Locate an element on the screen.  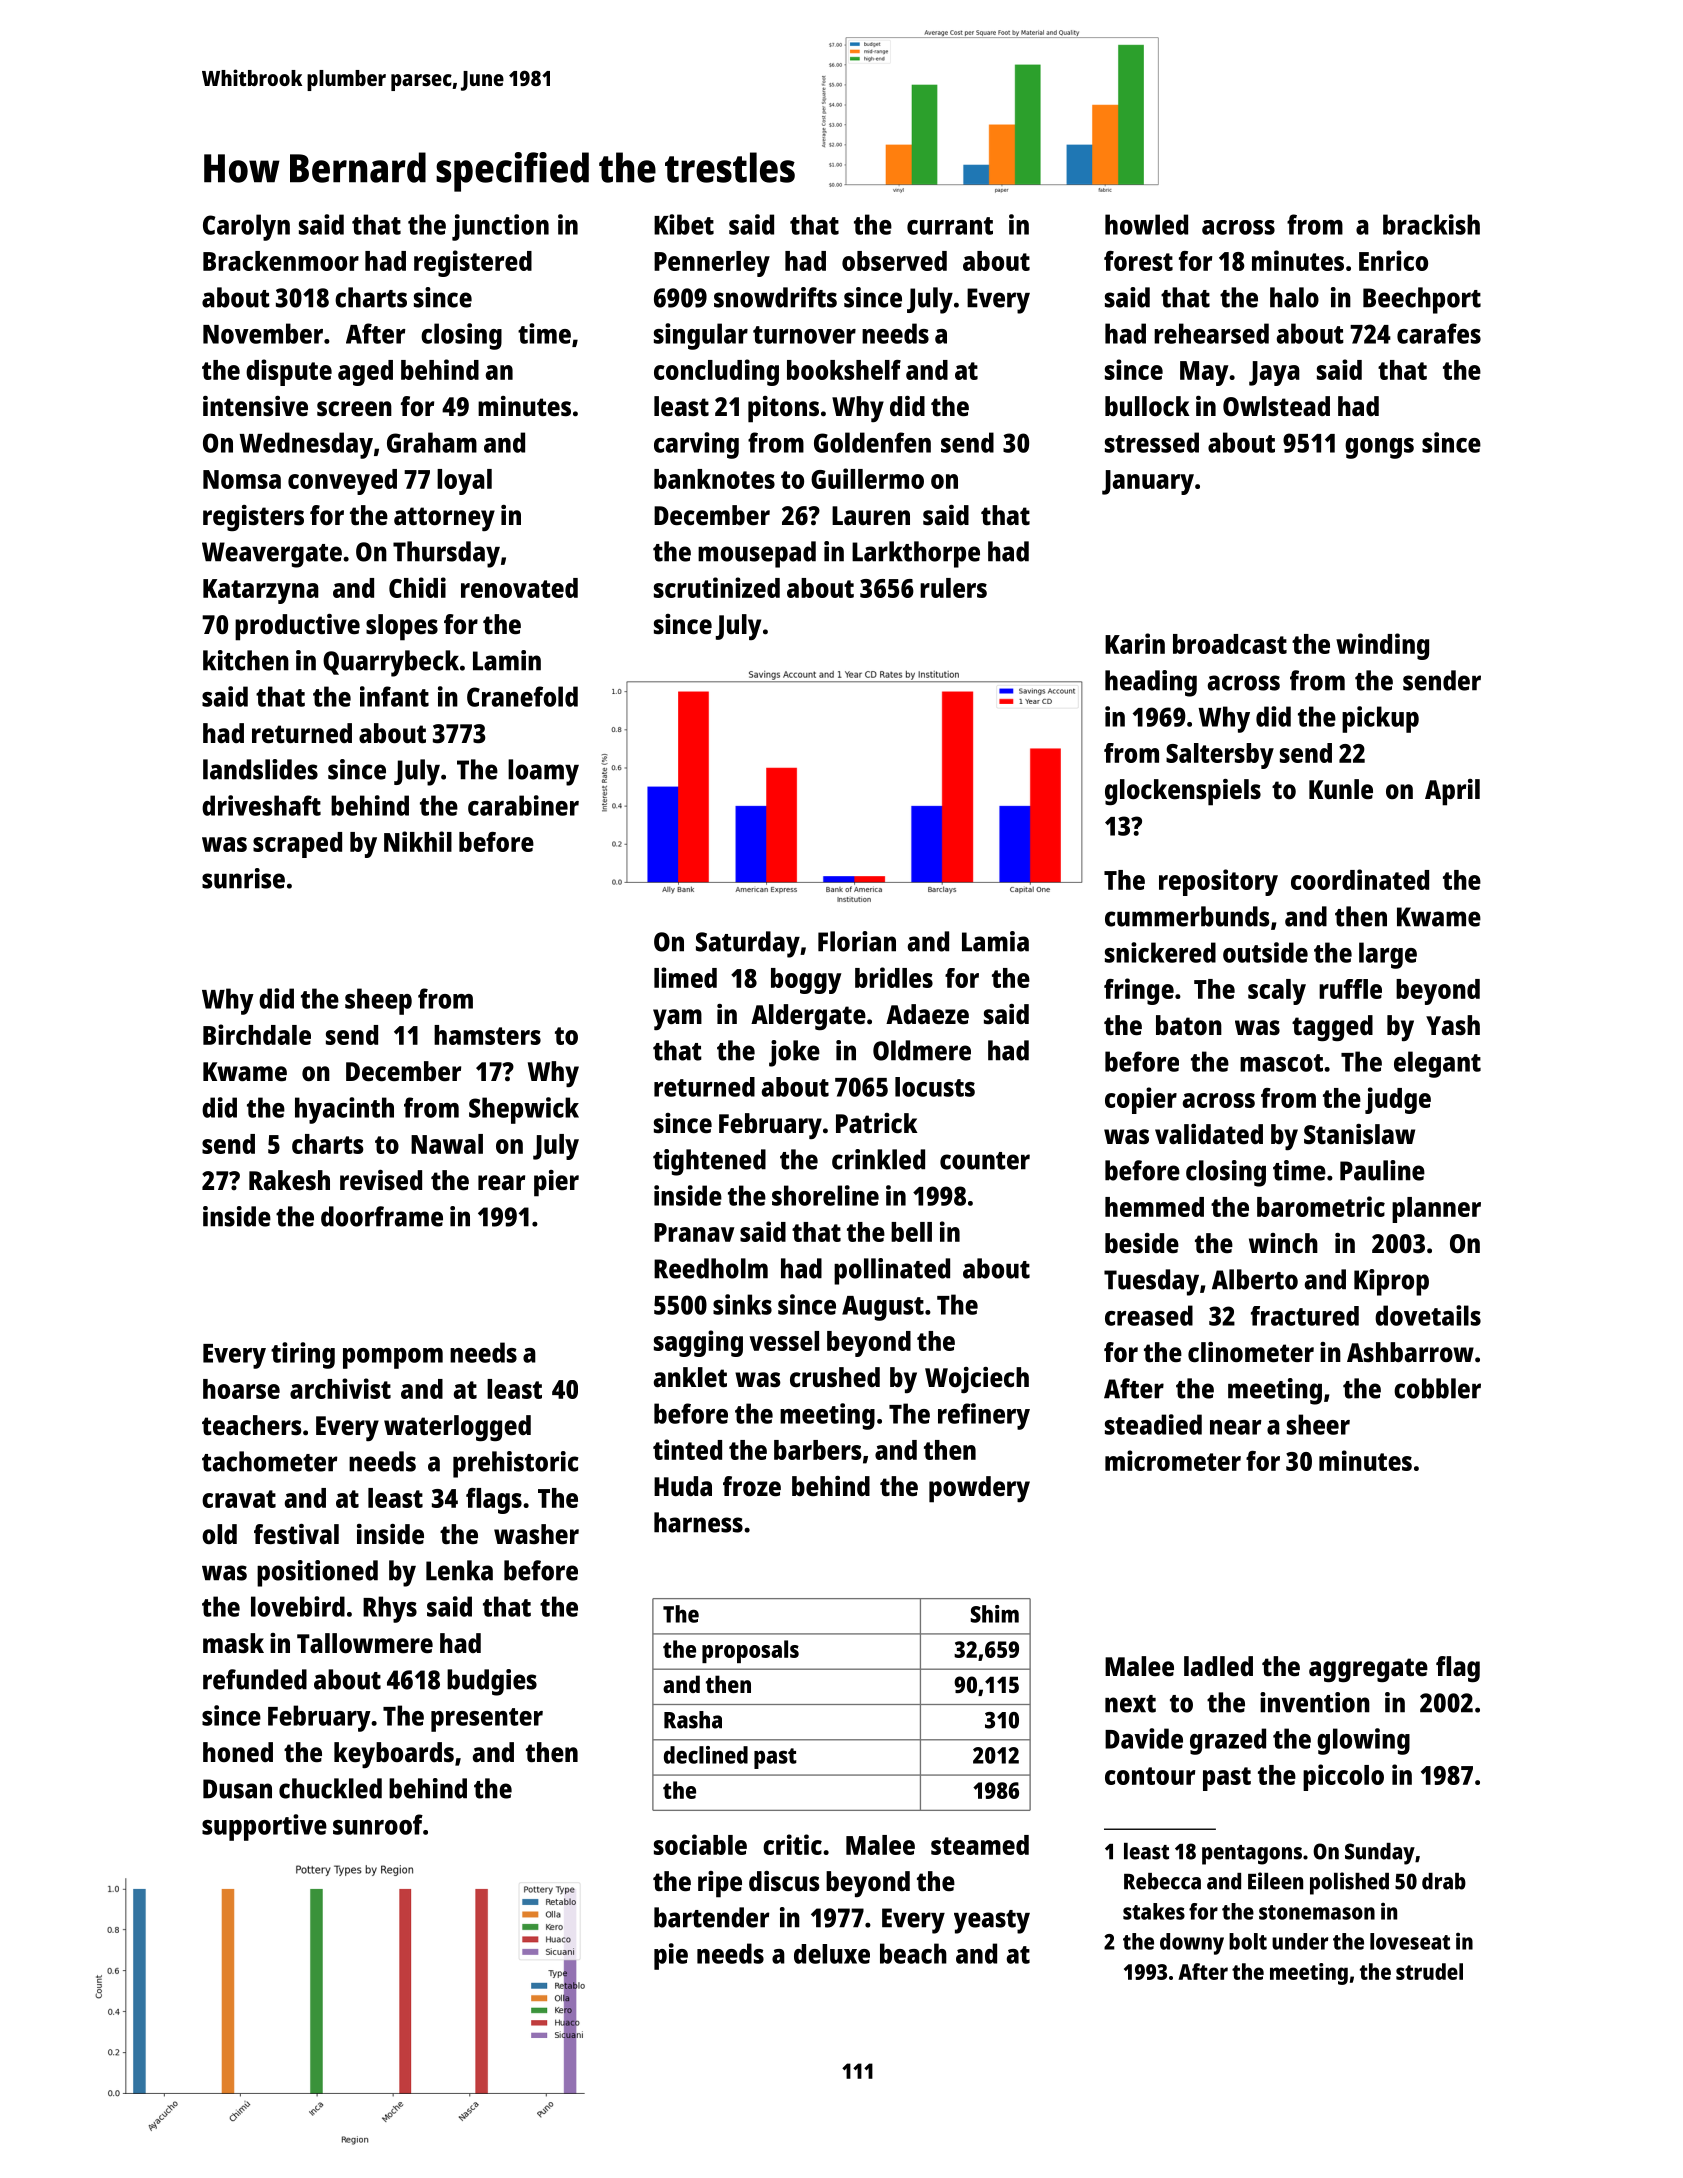
currant is located at coordinates (950, 226).
